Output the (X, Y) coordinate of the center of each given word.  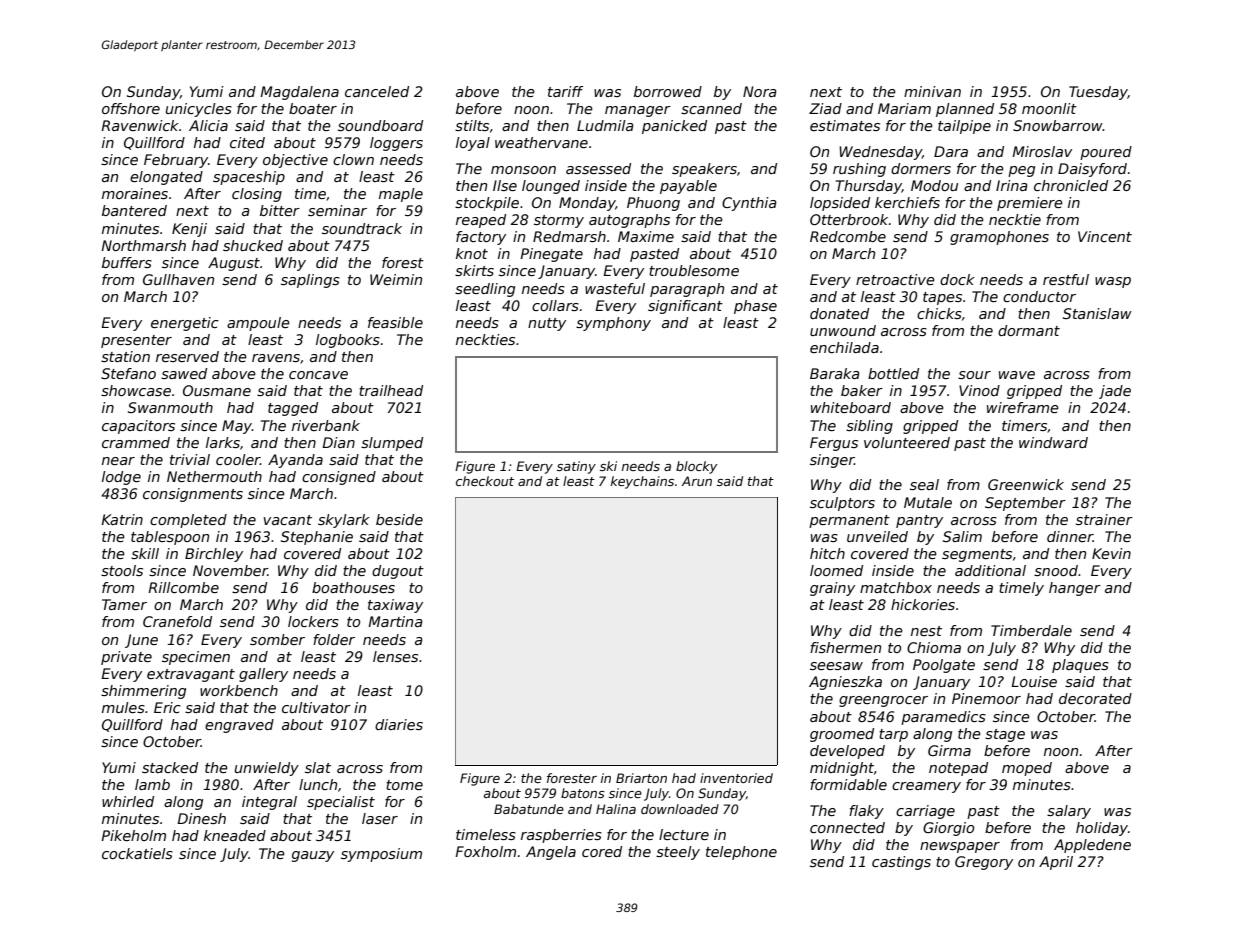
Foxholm (485, 851)
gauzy (313, 856)
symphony (613, 324)
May (237, 427)
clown (353, 159)
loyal (473, 144)
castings (901, 863)
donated (839, 313)
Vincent (1105, 236)
